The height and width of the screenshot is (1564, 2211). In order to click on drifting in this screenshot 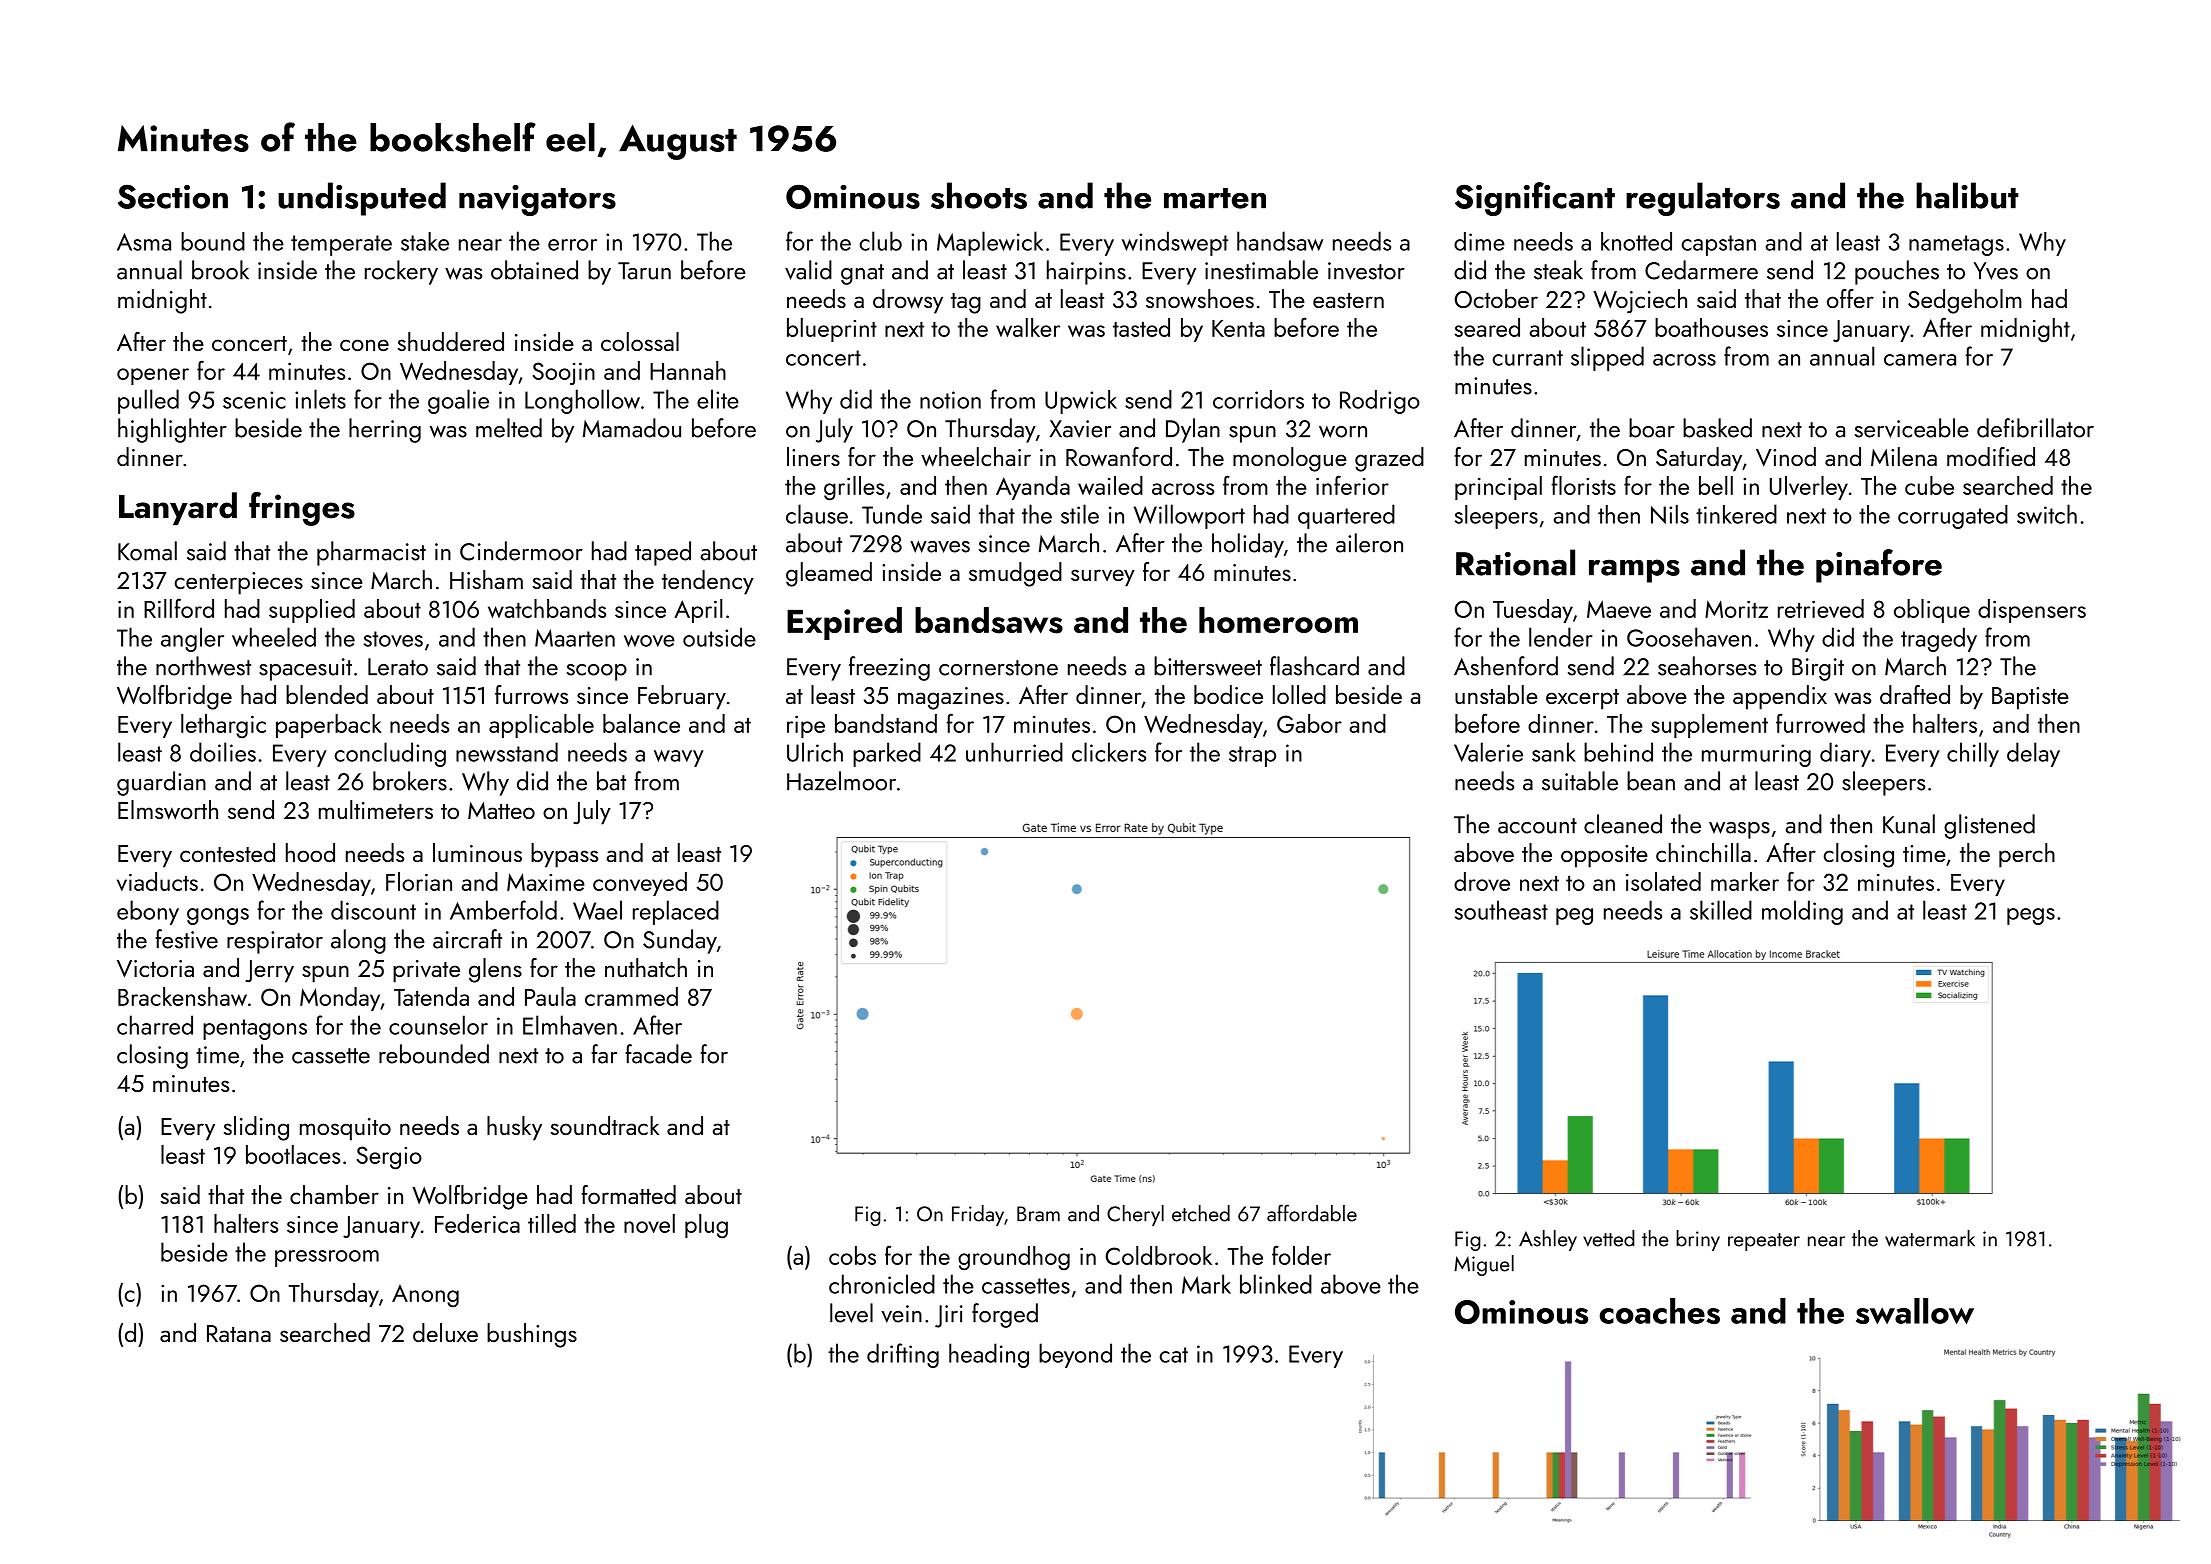, I will do `click(903, 1355)`.
